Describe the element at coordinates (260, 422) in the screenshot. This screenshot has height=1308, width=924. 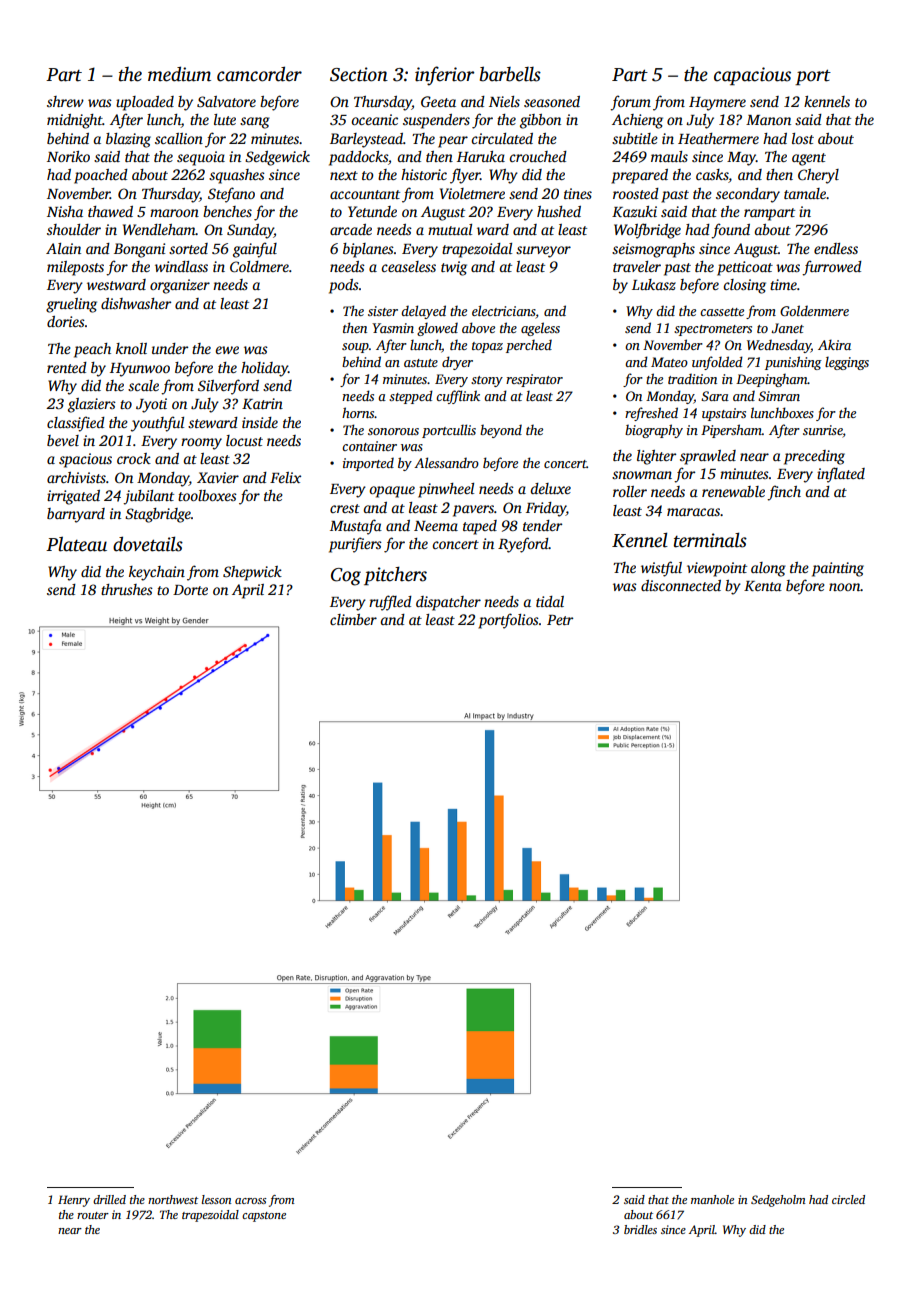
I see `inside` at that location.
